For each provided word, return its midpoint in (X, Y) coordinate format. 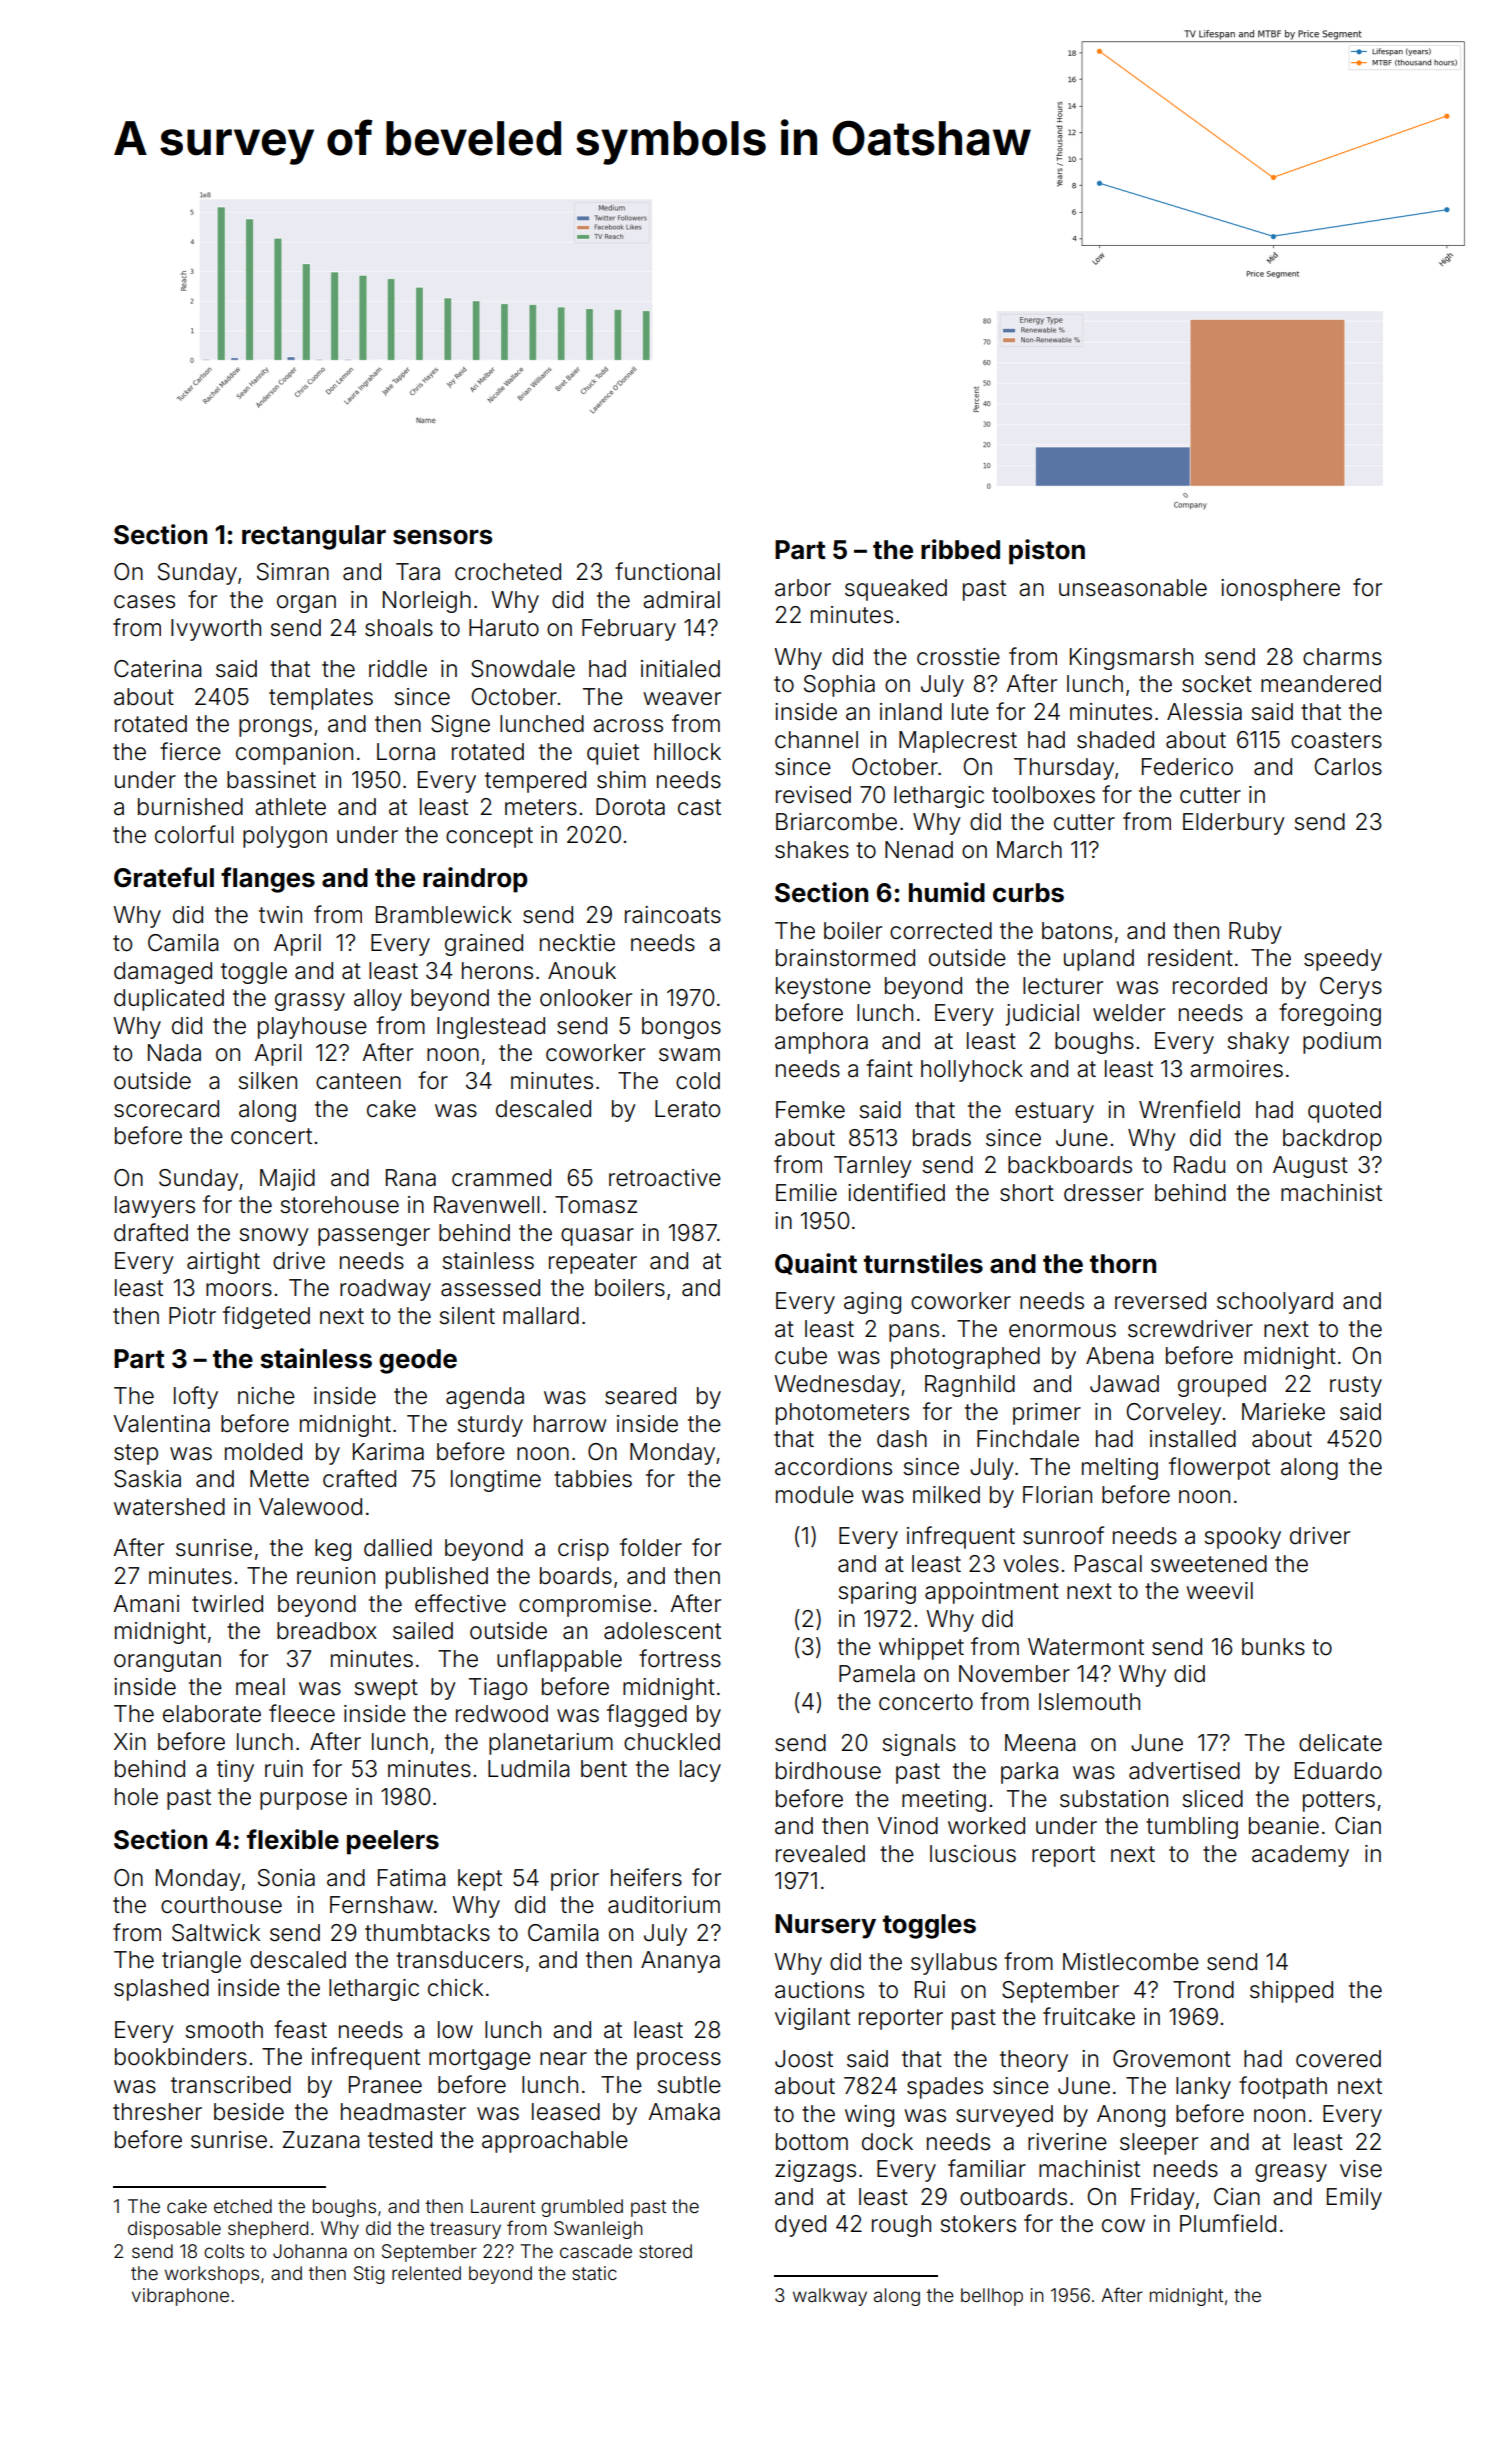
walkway (830, 2297)
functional (667, 571)
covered (1338, 2059)
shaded (1115, 740)
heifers (646, 1877)
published (437, 1578)
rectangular (314, 537)
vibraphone (180, 2297)
